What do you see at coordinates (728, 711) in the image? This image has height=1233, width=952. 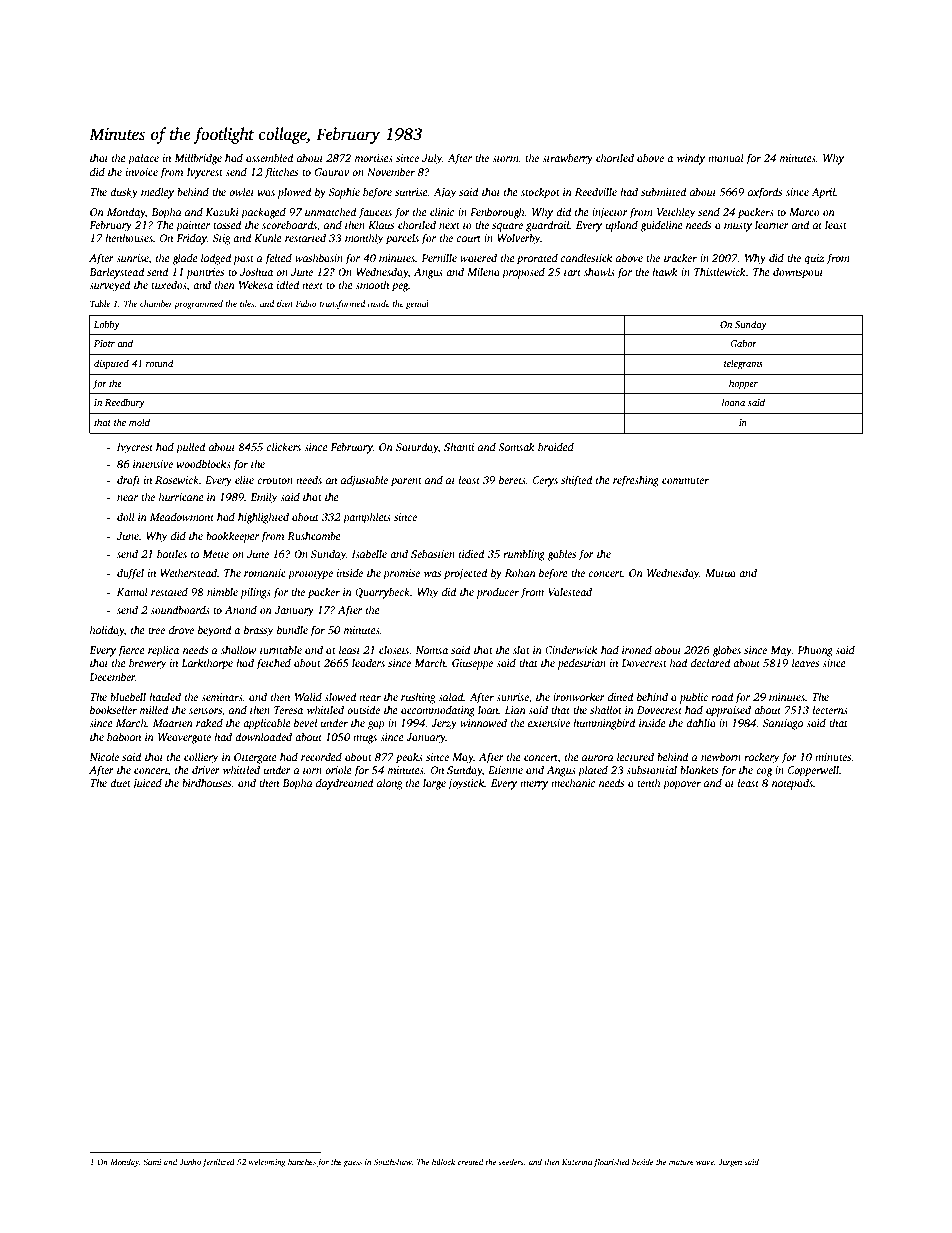 I see `appraised` at bounding box center [728, 711].
